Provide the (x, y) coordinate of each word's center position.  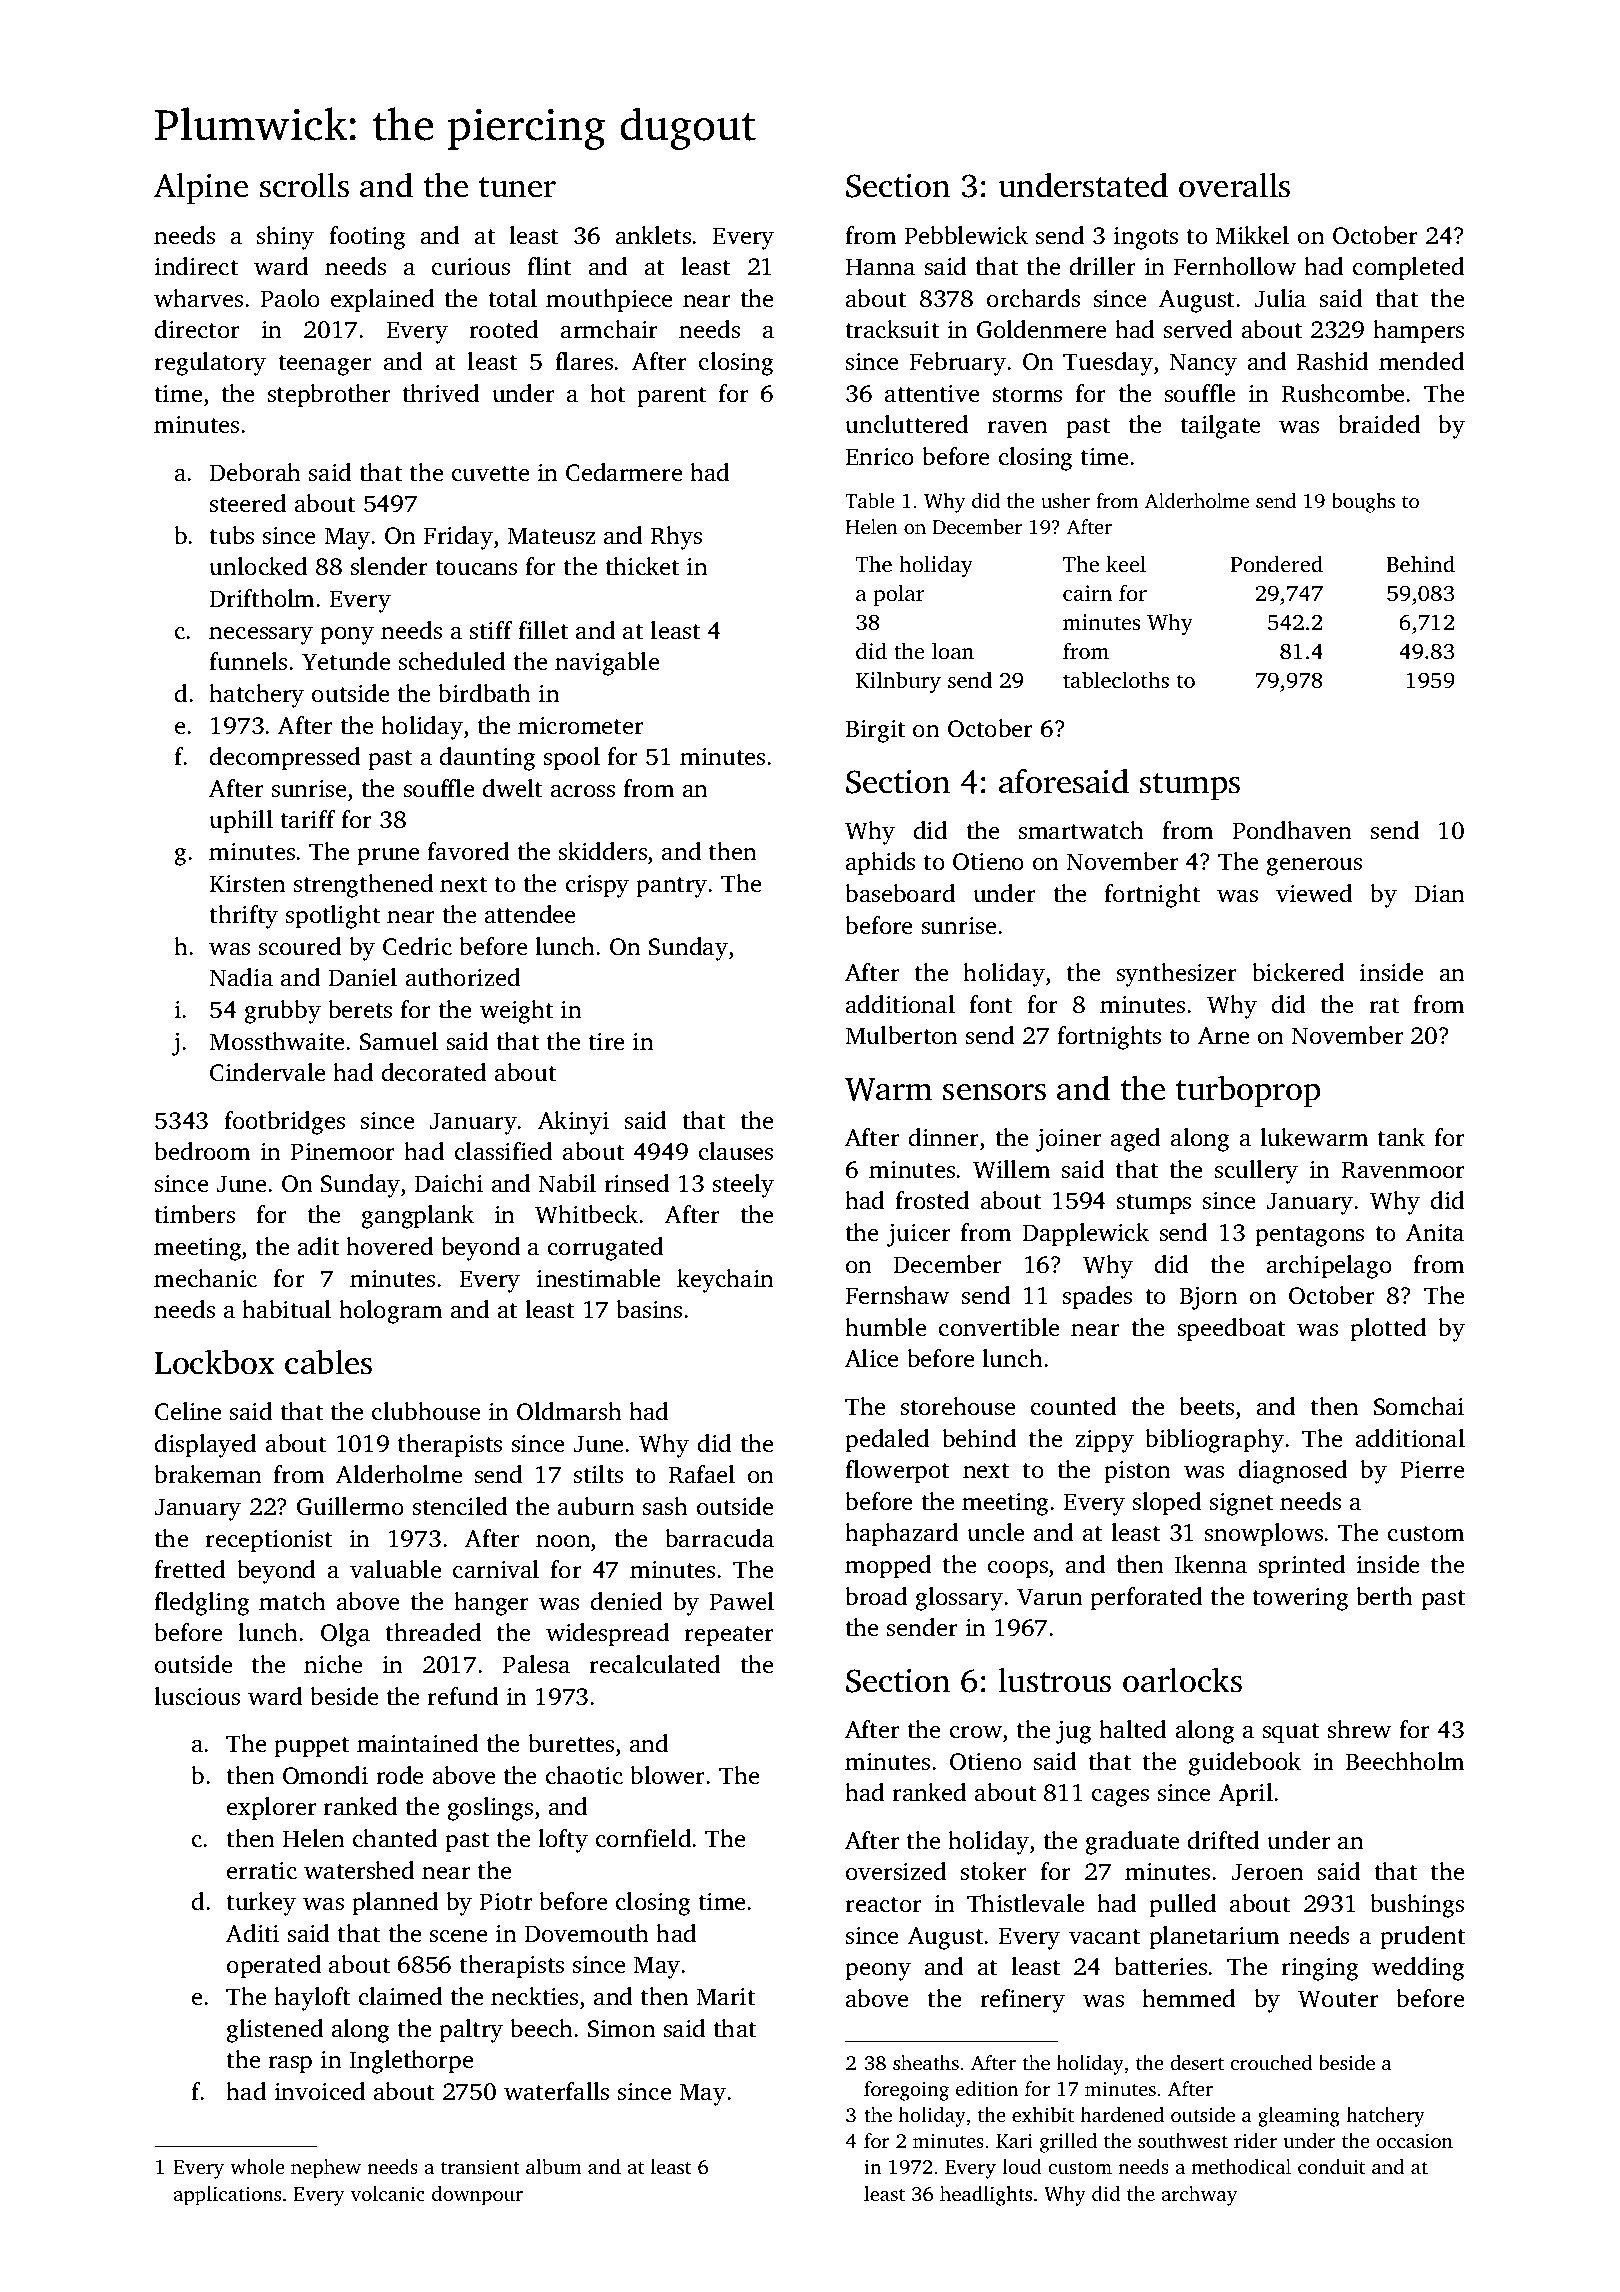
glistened (275, 2031)
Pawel (742, 1601)
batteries (1160, 1966)
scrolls (304, 185)
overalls (1234, 185)
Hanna (880, 267)
